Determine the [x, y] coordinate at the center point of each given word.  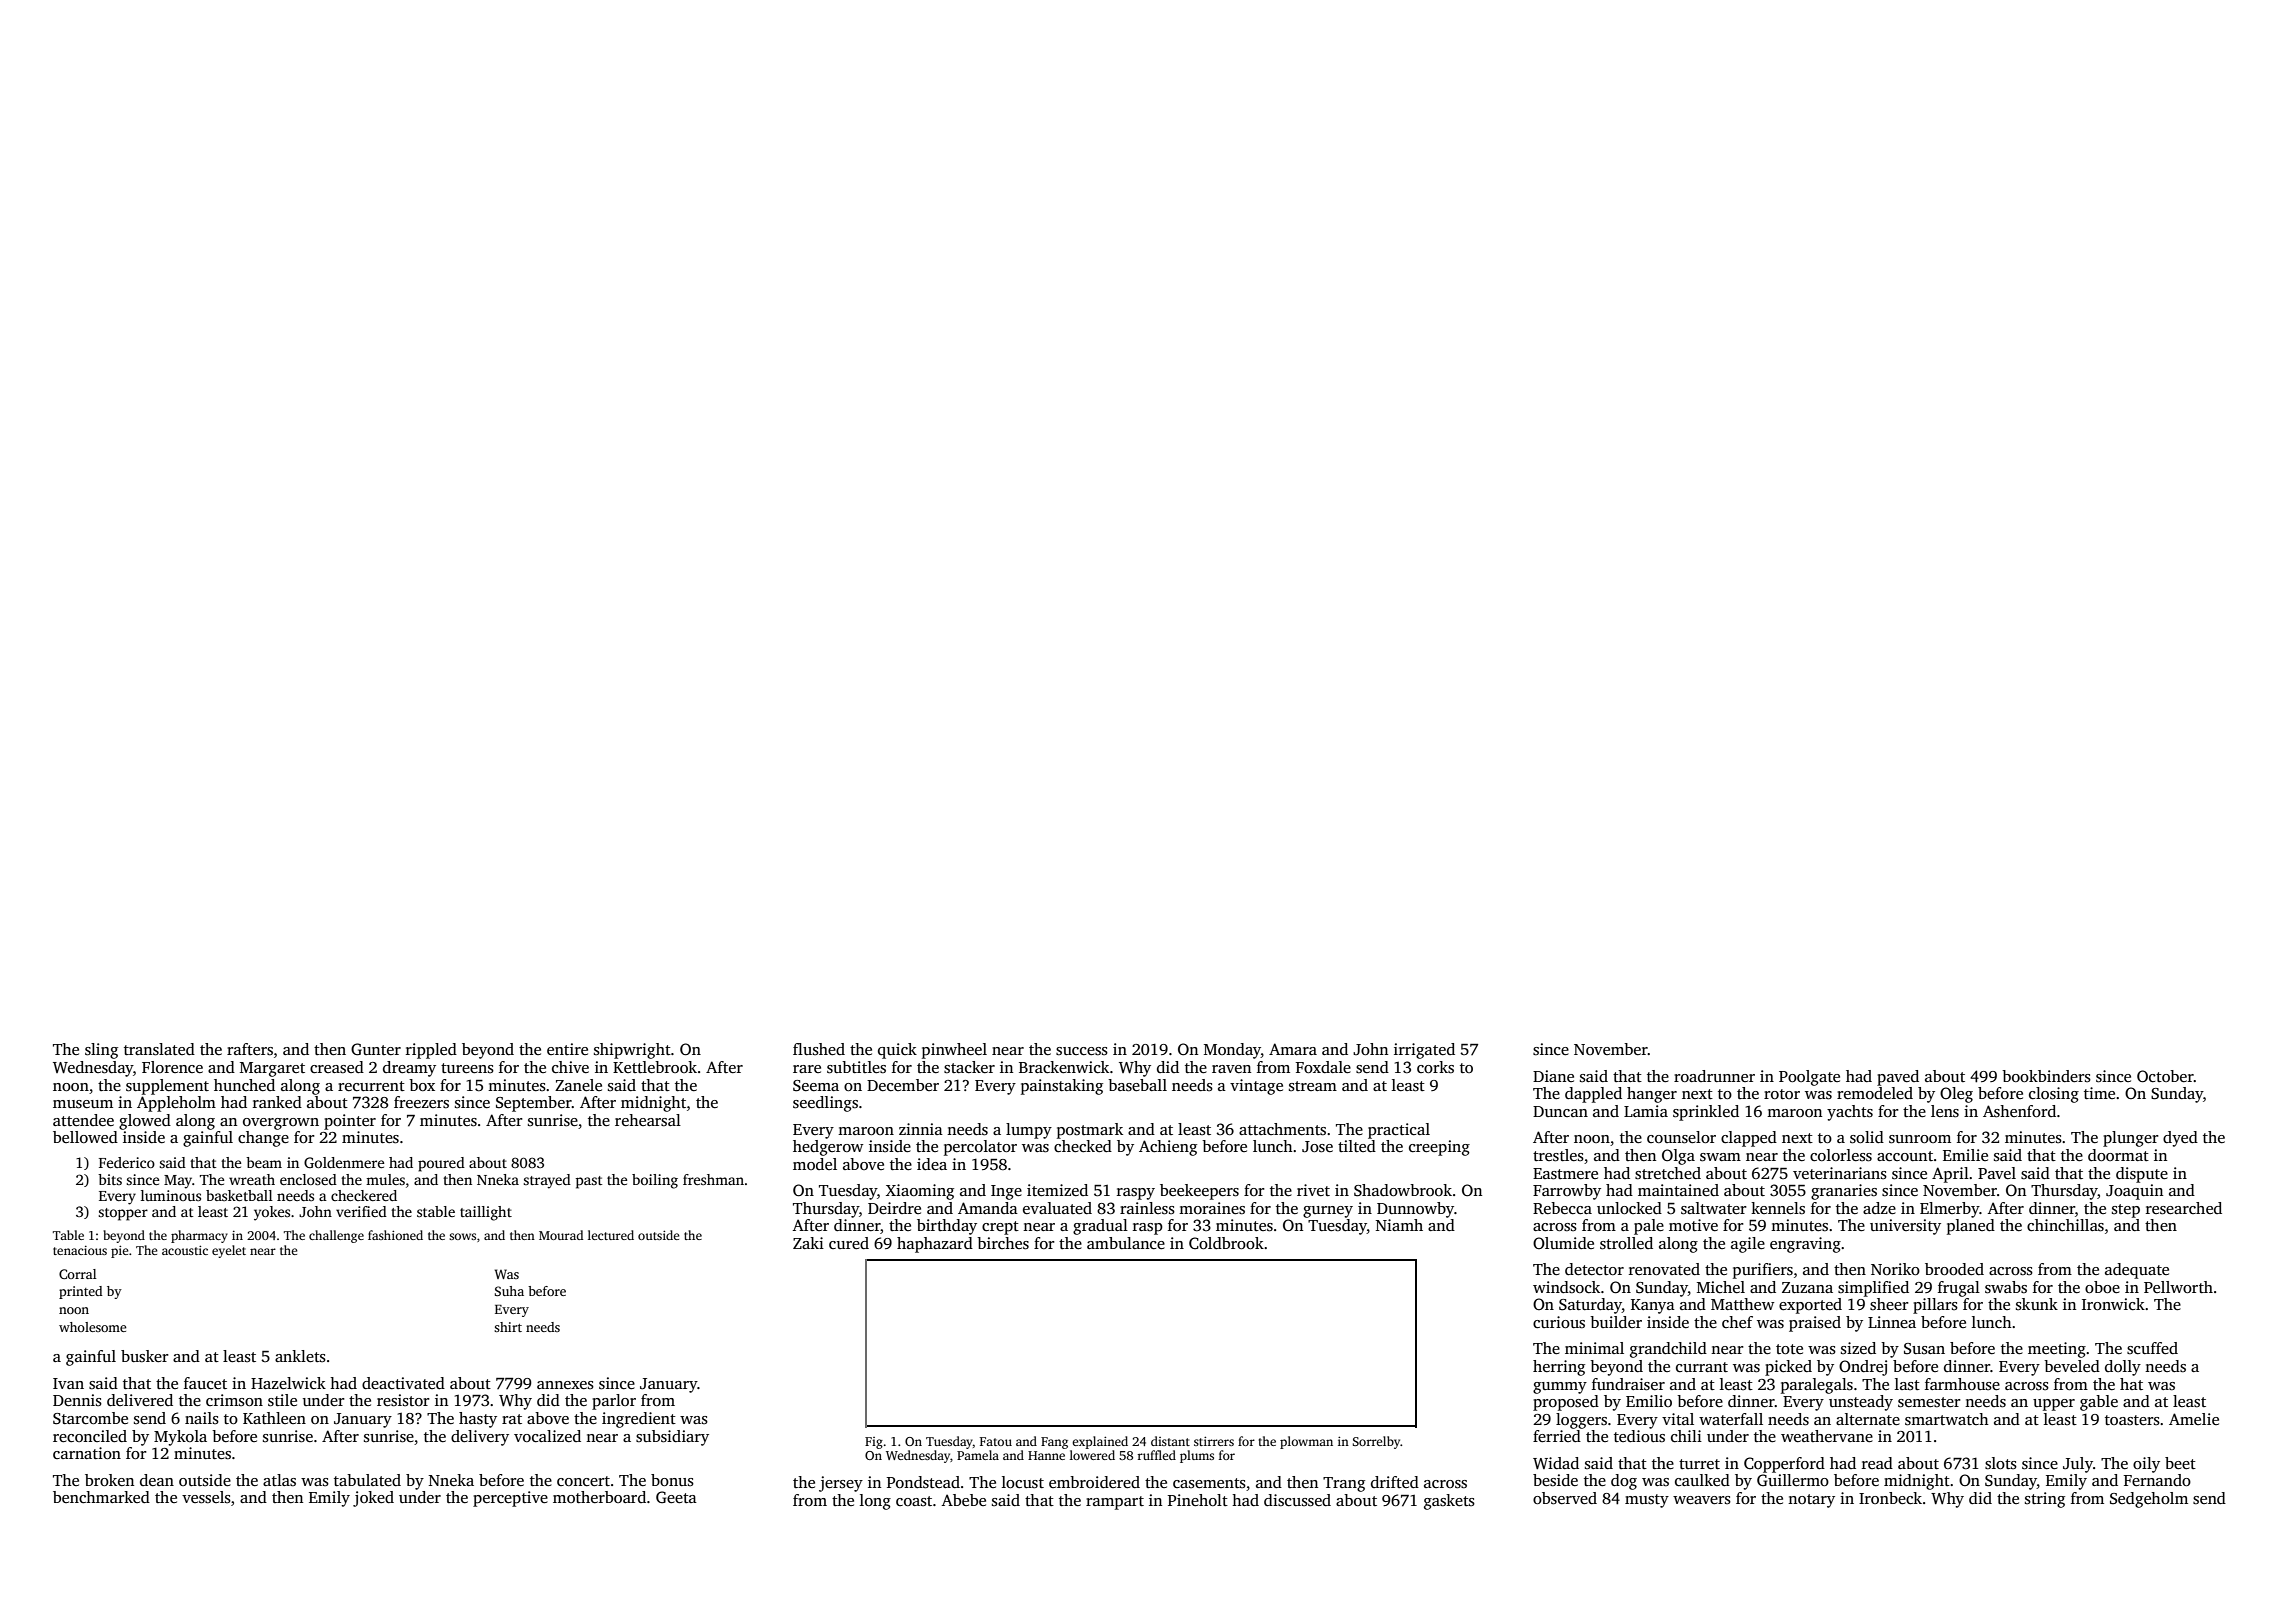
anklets [300, 1356]
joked [373, 1499]
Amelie [2194, 1419]
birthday [947, 1227]
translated [159, 1049]
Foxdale [1323, 1067]
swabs [2006, 1287]
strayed [547, 1181]
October [2165, 1076]
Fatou [996, 1441]
